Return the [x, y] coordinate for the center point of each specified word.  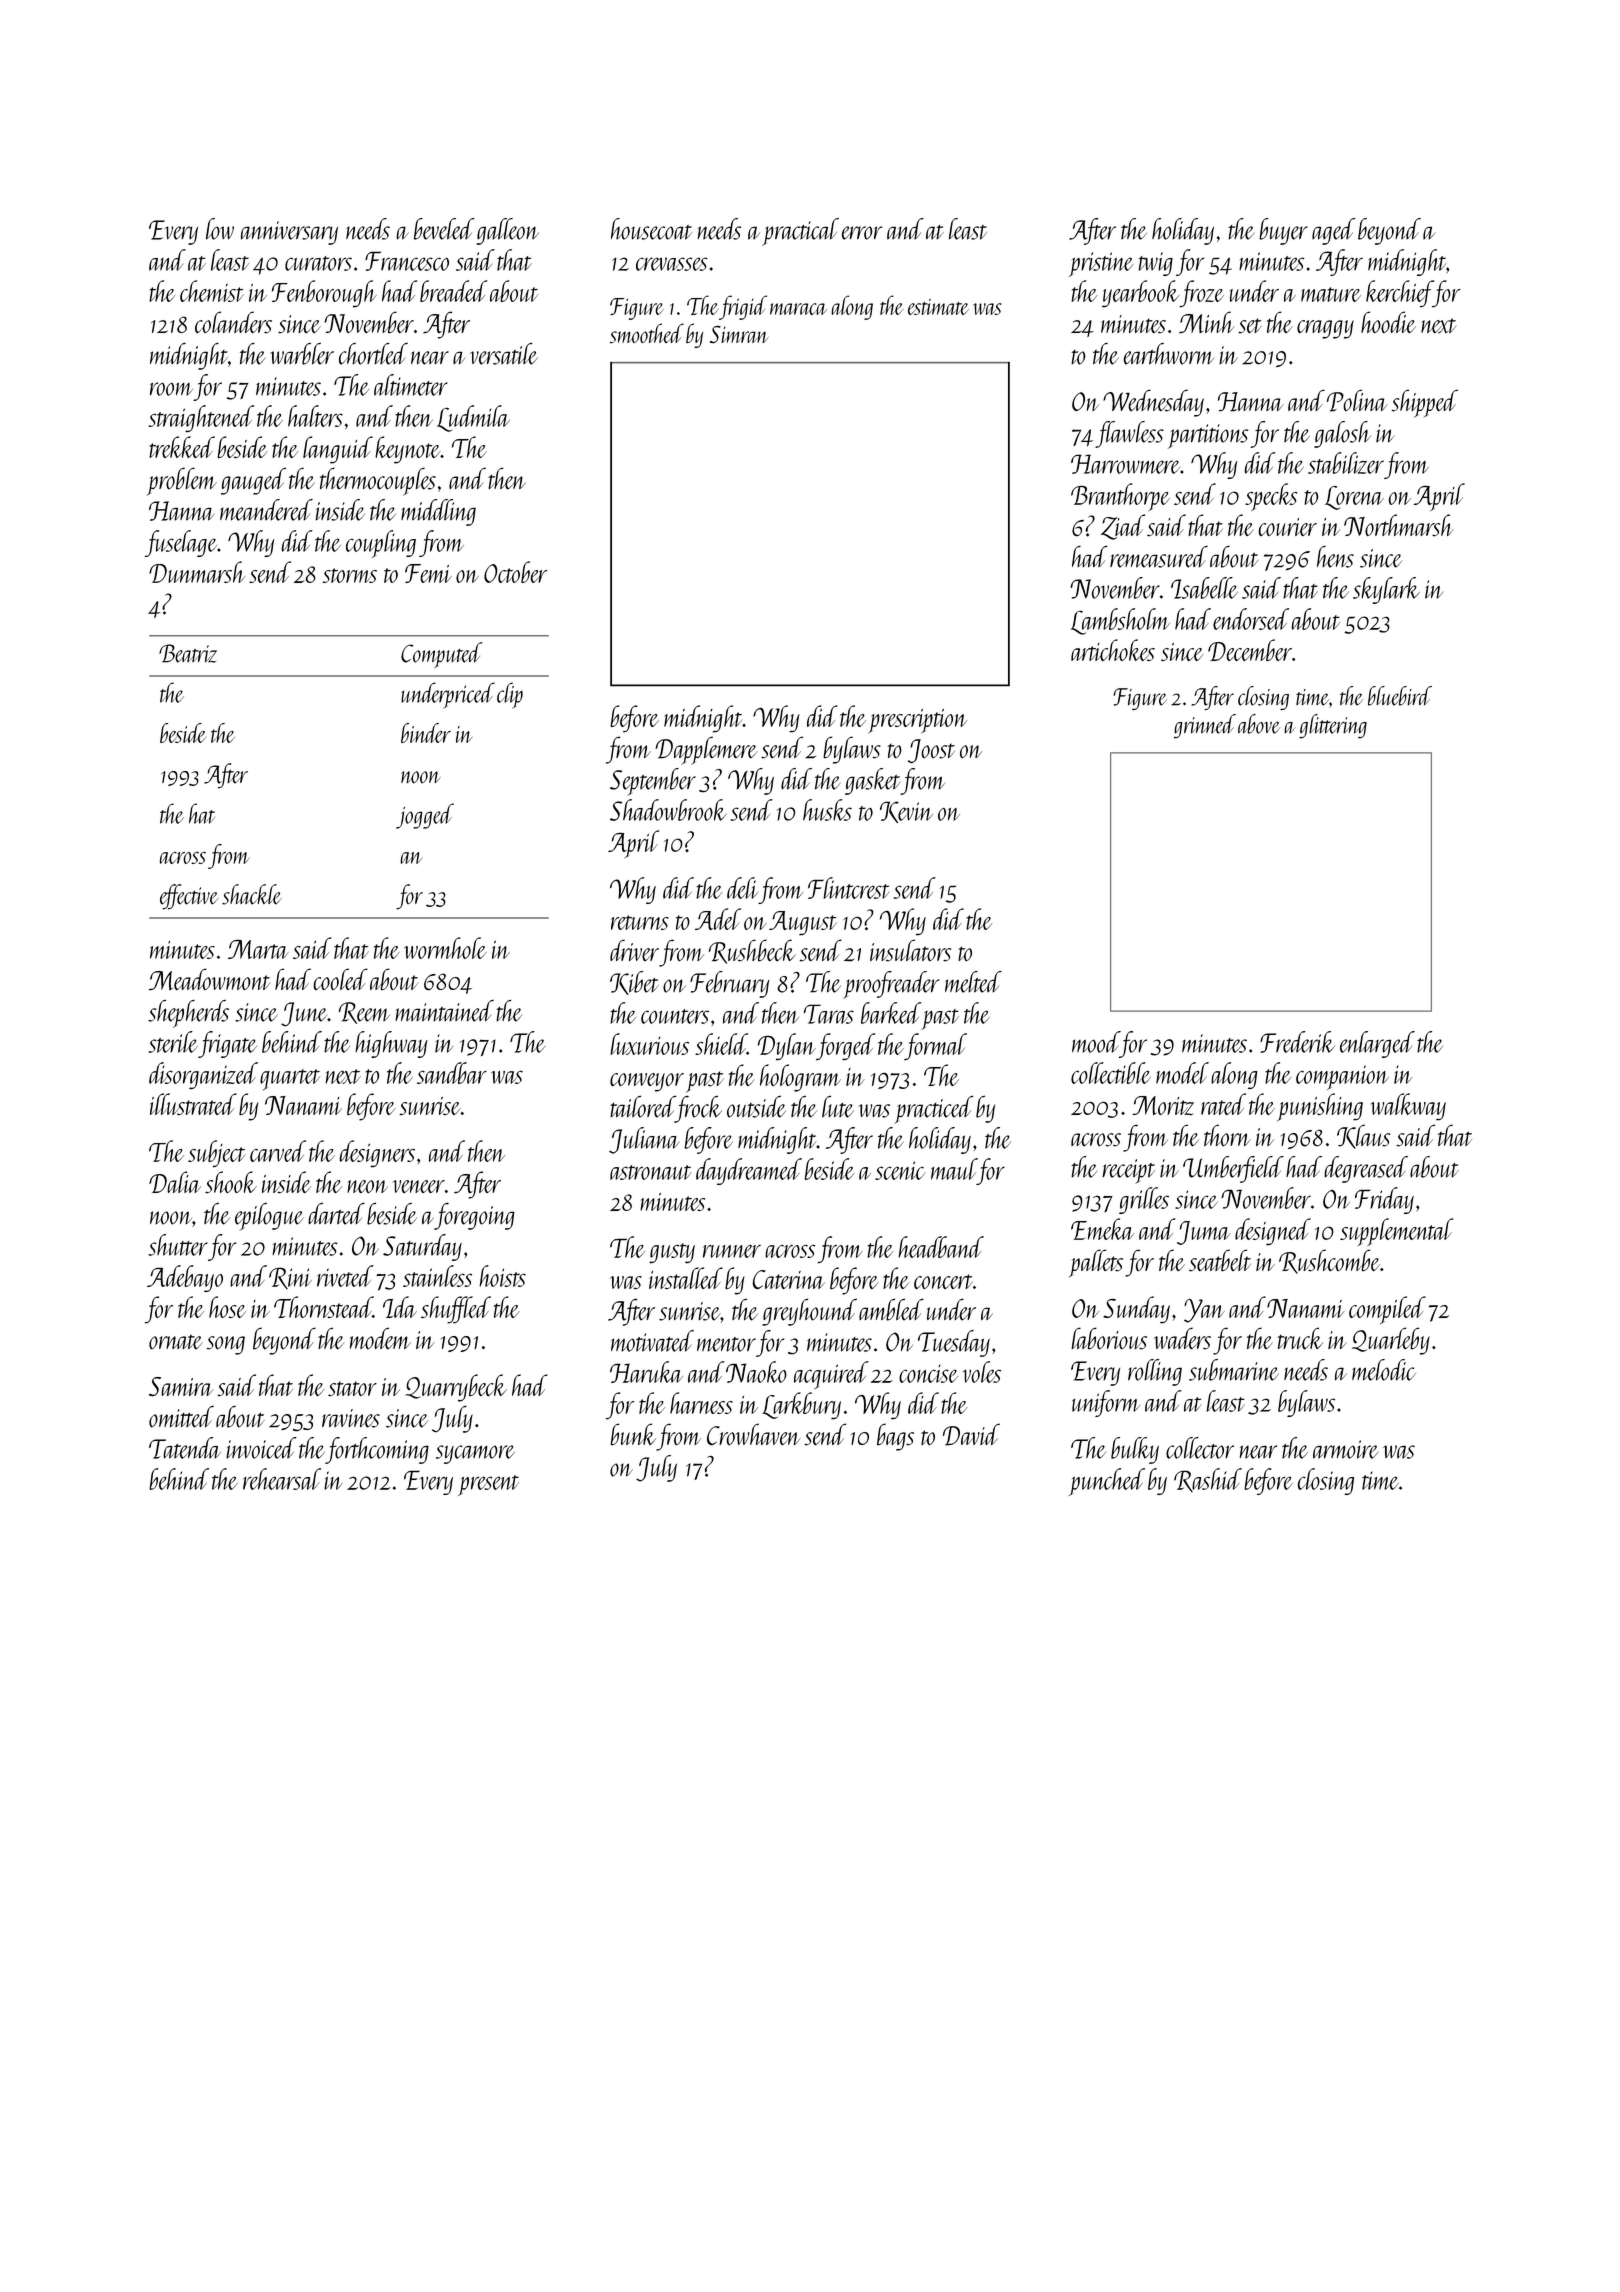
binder [426, 733]
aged [1333, 231]
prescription [917, 721]
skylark [1386, 590]
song [226, 1345]
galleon [507, 231]
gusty [672, 1253]
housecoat [651, 229]
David [971, 1434]
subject [217, 1154]
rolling [1155, 1372]
